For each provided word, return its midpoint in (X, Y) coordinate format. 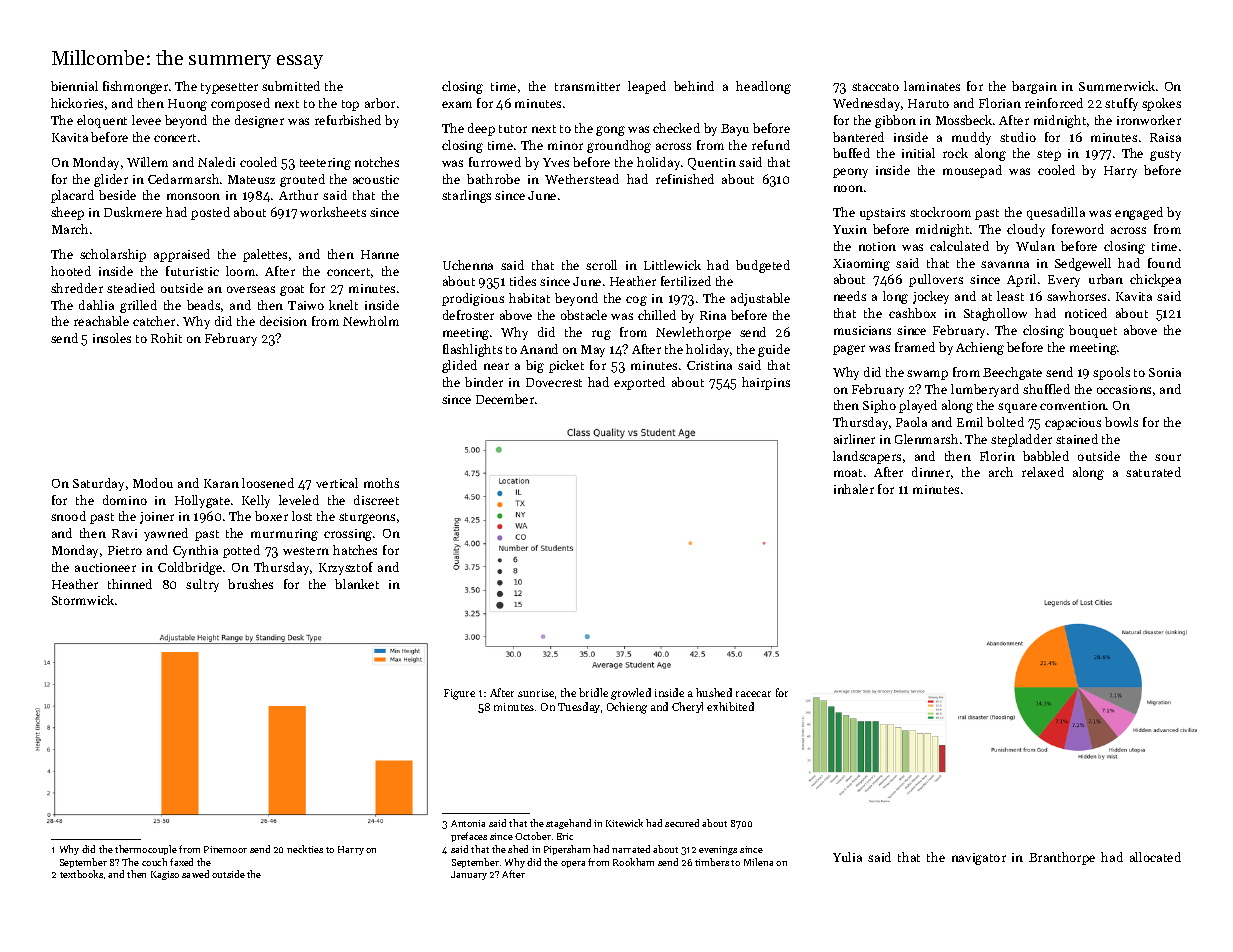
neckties (305, 849)
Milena (758, 862)
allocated (1155, 857)
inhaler (854, 489)
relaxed (1043, 472)
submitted (291, 86)
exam (457, 104)
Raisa (1165, 137)
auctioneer (105, 567)
